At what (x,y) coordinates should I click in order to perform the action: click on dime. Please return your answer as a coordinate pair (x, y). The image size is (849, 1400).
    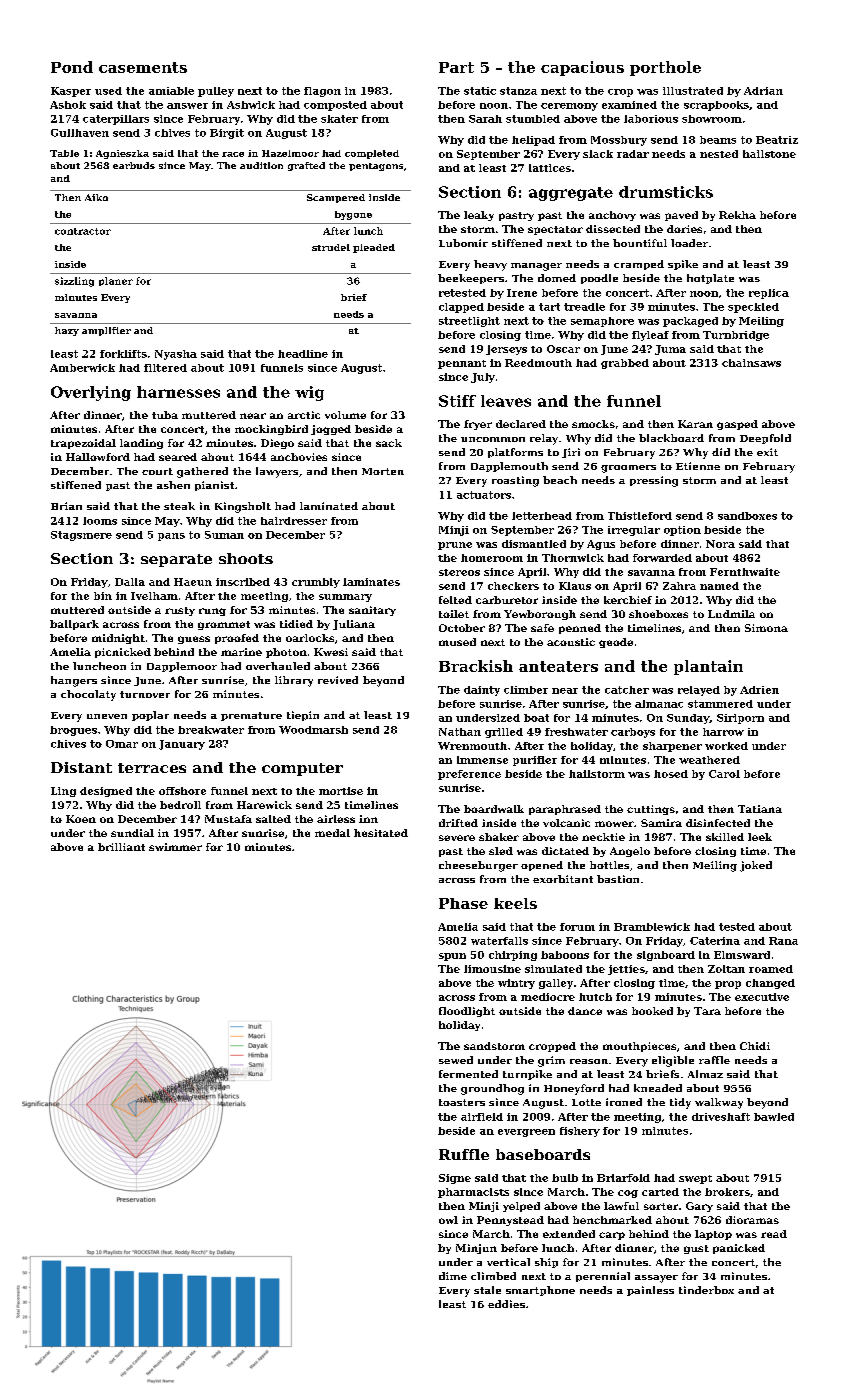
    Looking at the image, I should click on (453, 1276).
